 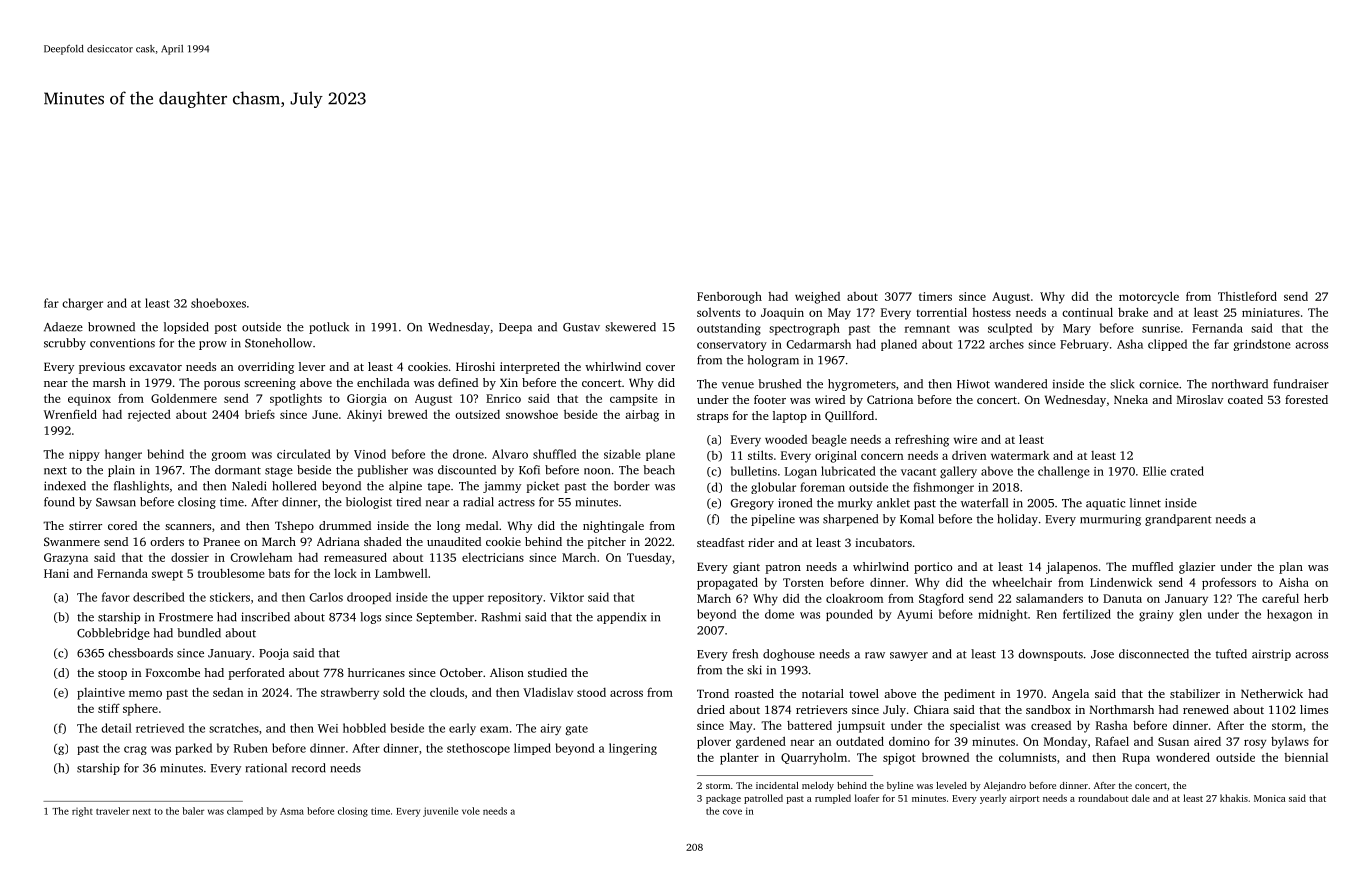 What do you see at coordinates (1024, 799) in the document?
I see `airport` at bounding box center [1024, 799].
